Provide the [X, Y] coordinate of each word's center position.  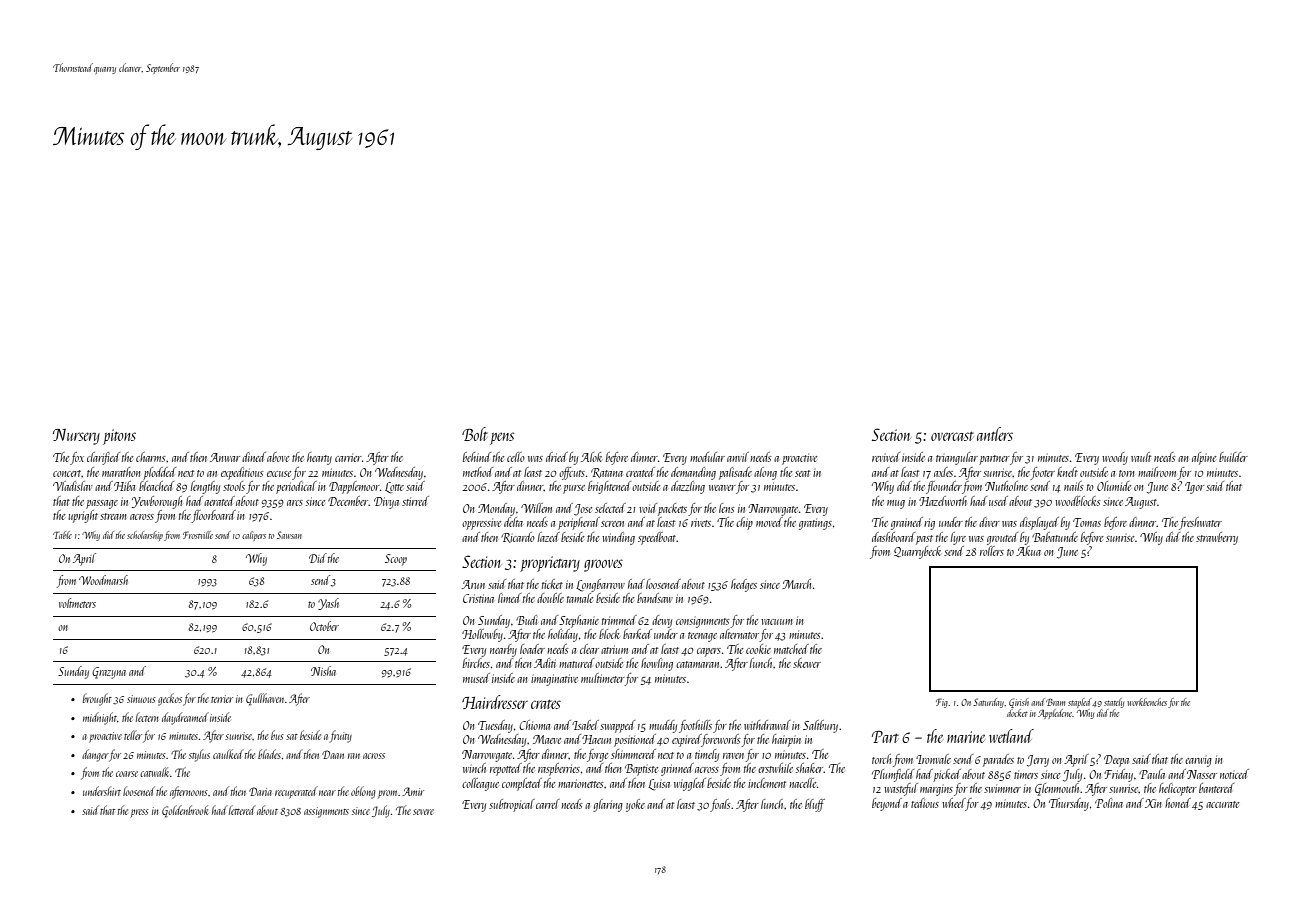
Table [62, 535]
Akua [1028, 551]
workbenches [1147, 702]
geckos [170, 699]
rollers [992, 551]
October [324, 626]
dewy [662, 621]
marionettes [580, 783]
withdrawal [767, 725]
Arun [473, 584]
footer [1043, 473]
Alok [591, 457]
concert [67, 473]
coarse [127, 774]
